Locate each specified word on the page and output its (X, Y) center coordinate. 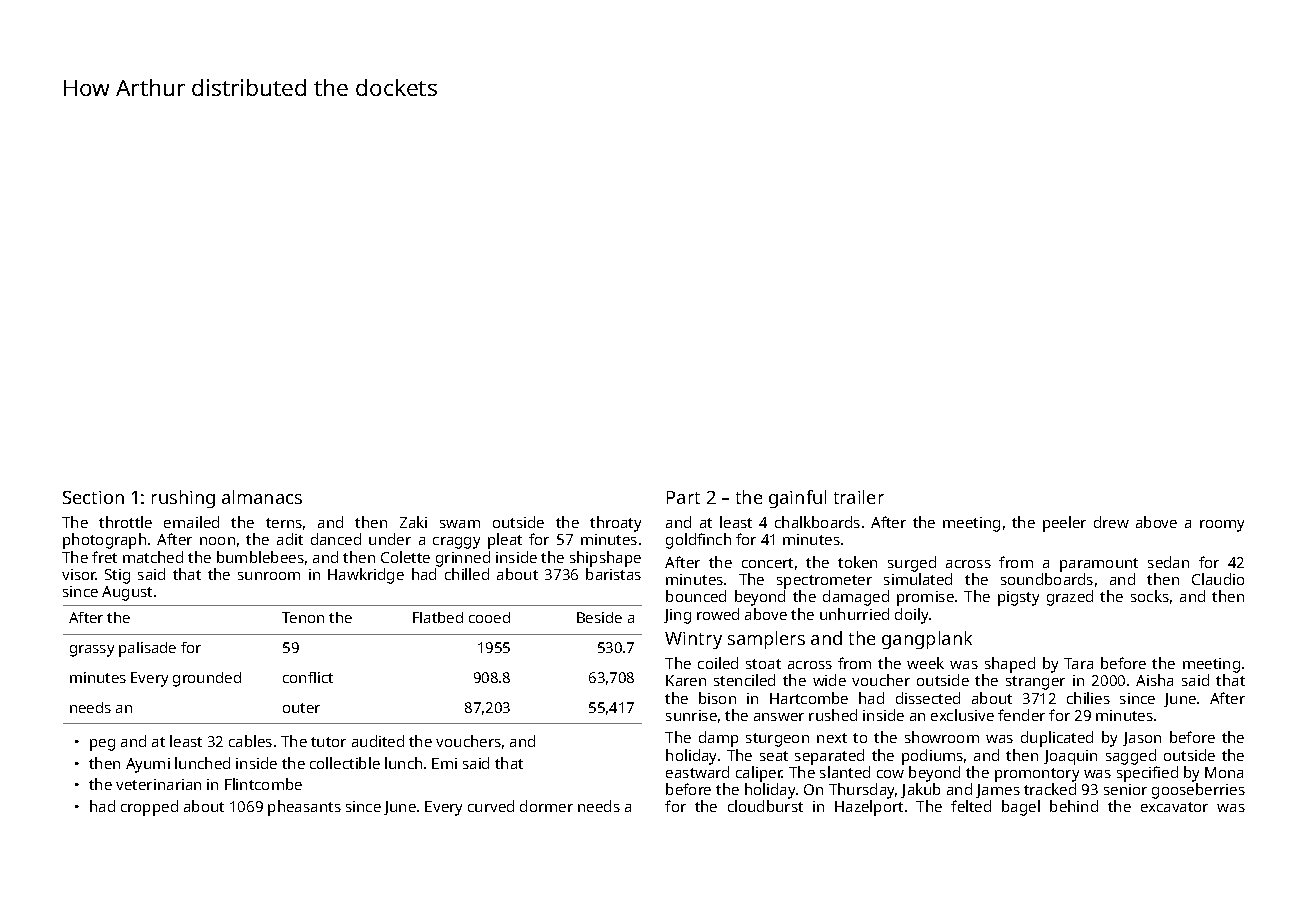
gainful (797, 499)
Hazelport (869, 808)
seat (774, 756)
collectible (345, 763)
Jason (1142, 739)
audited (378, 741)
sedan (1168, 562)
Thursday (861, 791)
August (127, 593)
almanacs (262, 497)
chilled (467, 574)
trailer (859, 497)
